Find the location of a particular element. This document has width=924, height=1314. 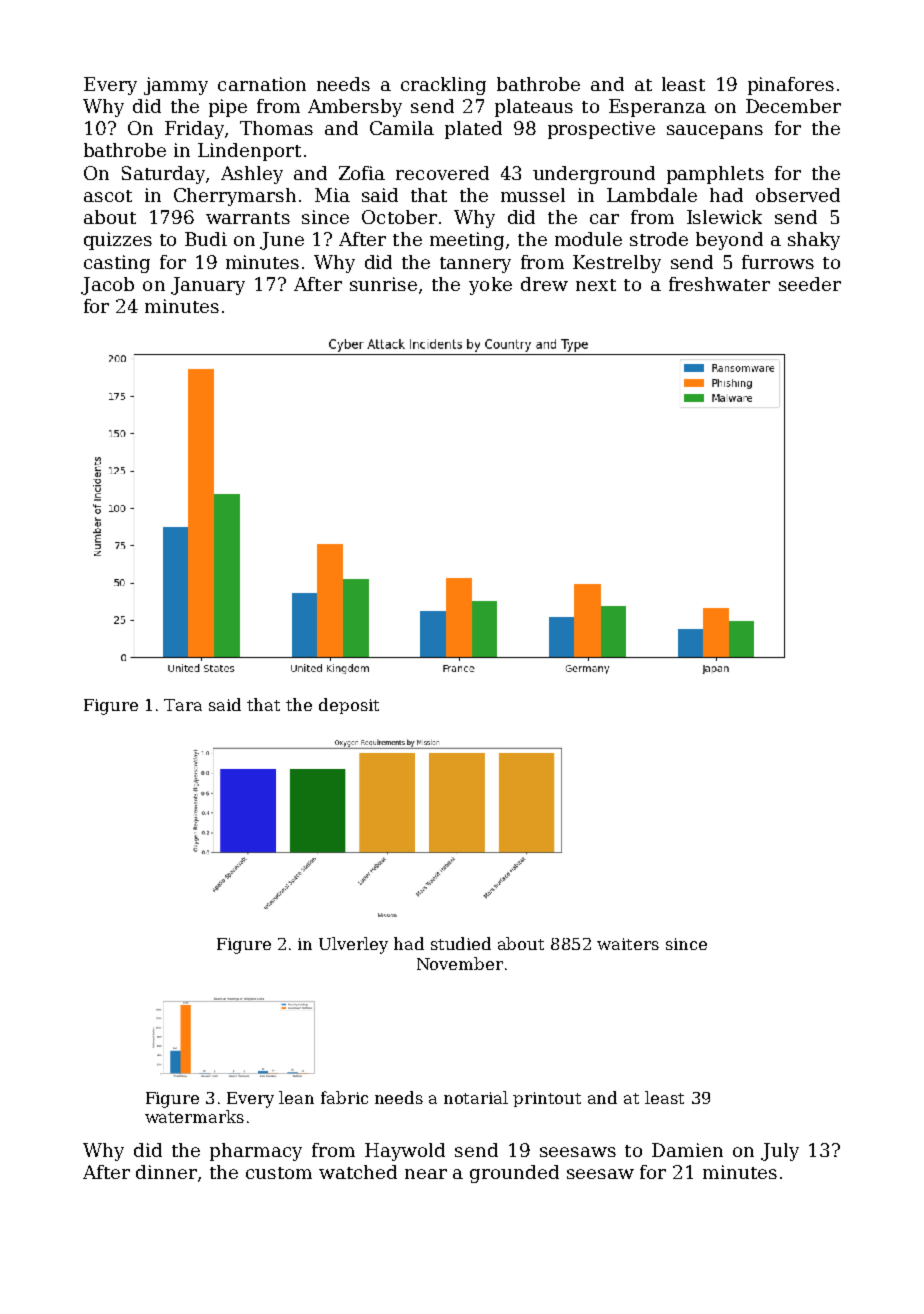

grounded is located at coordinates (514, 1174).
